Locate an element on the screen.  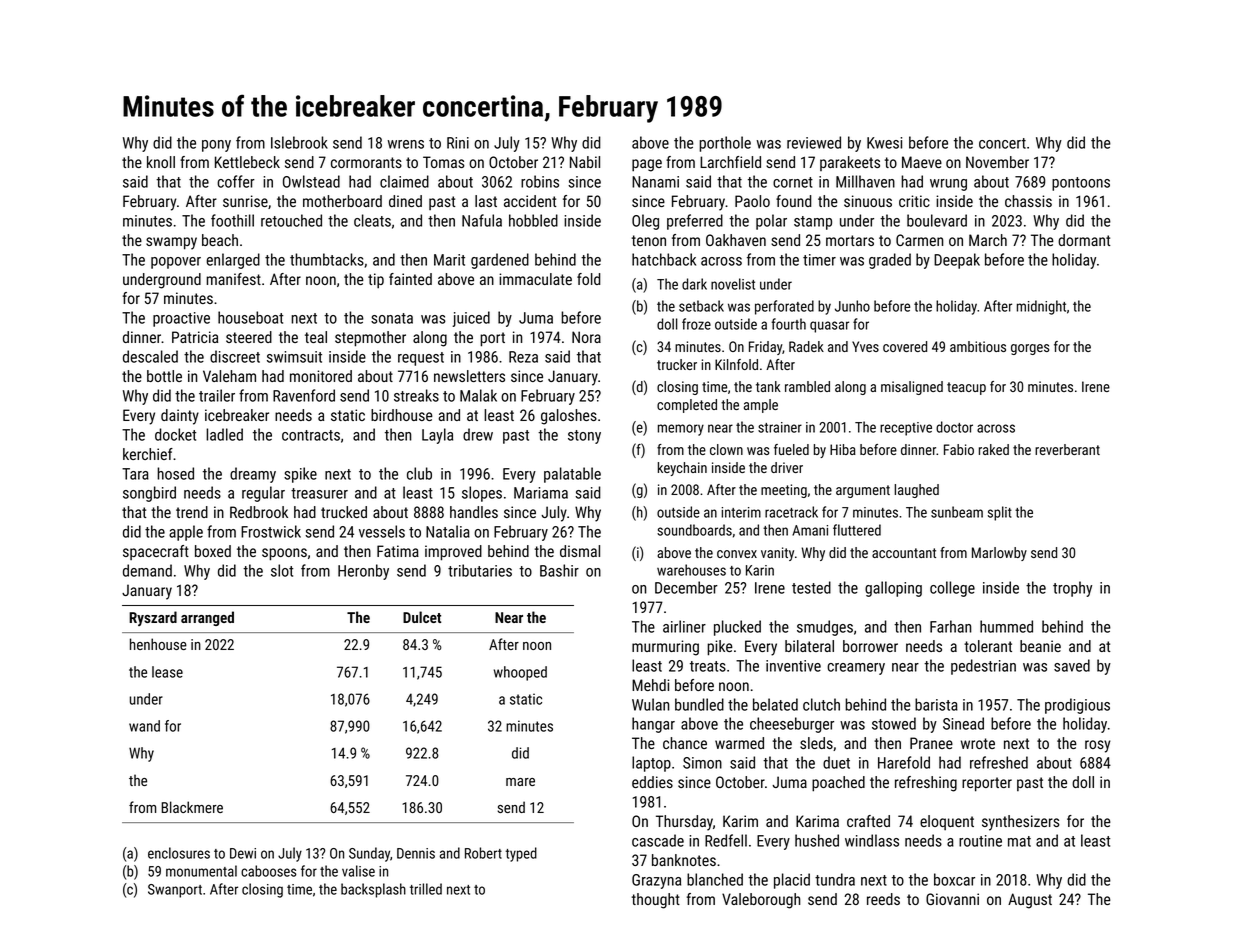
August is located at coordinates (1030, 901).
